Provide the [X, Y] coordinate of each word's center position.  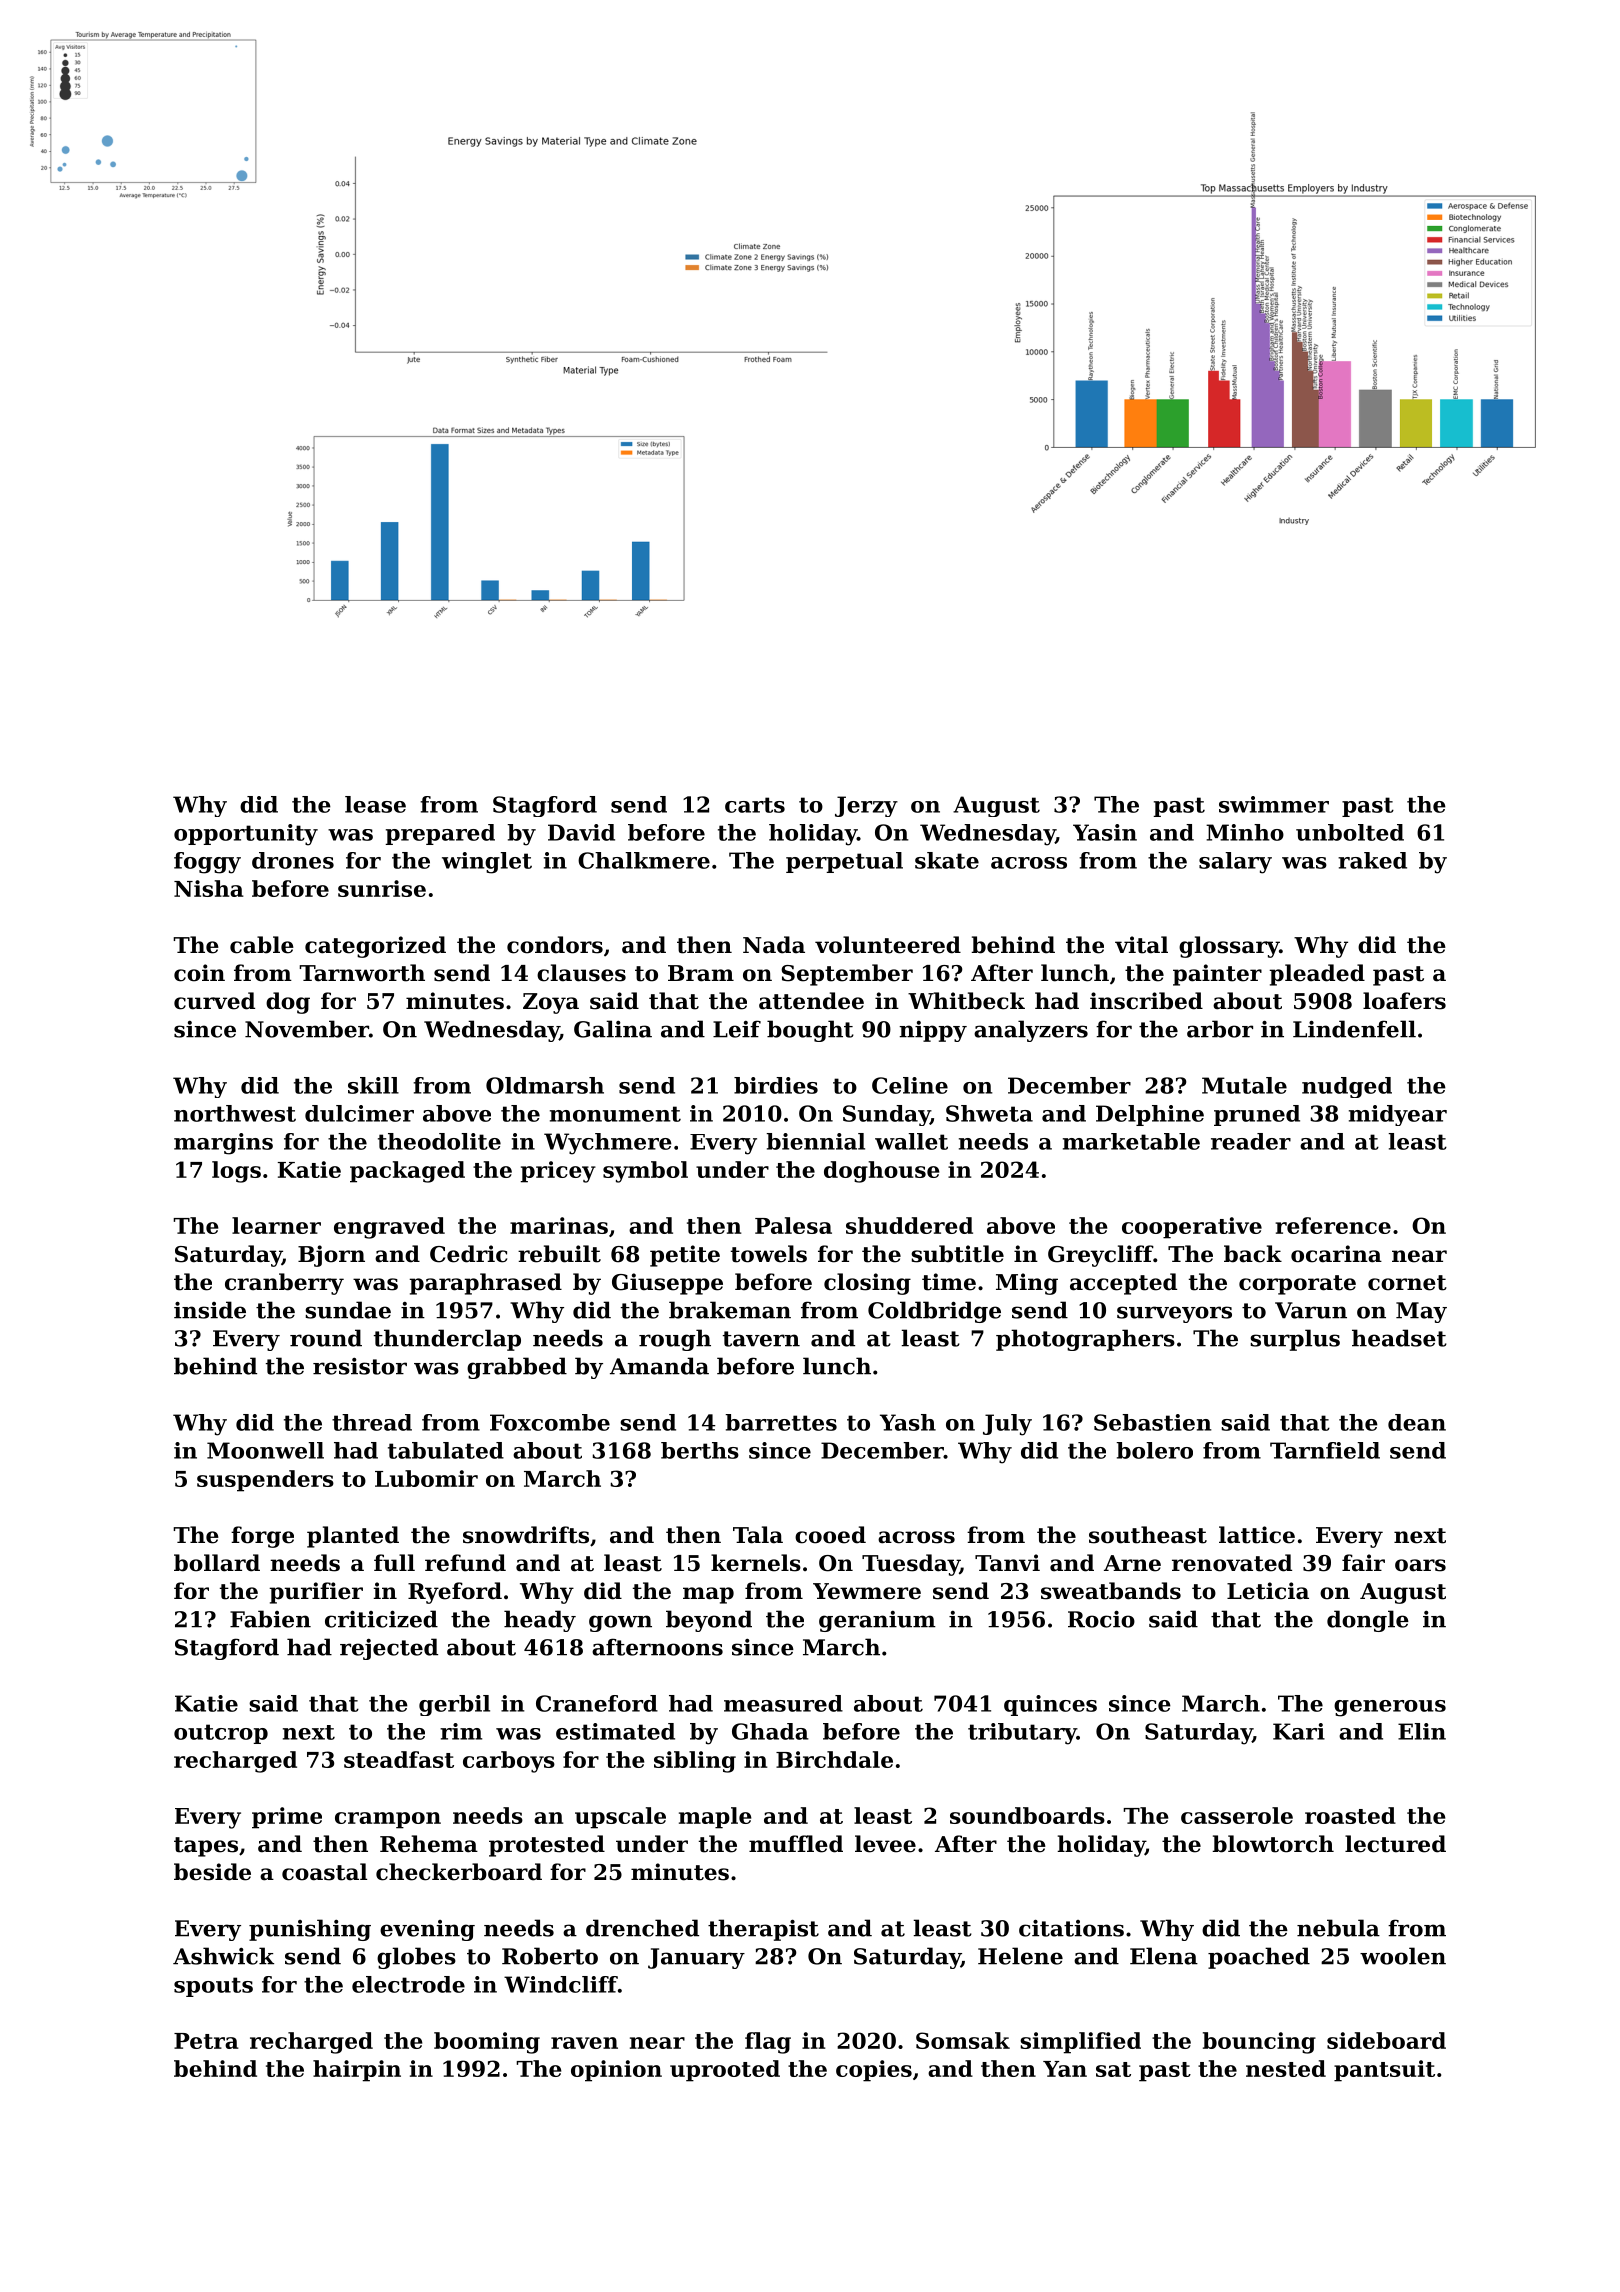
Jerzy [866, 806]
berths [700, 1450]
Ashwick [223, 1956]
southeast [1148, 1535]
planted [353, 1537]
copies [874, 2071]
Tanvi [1007, 1563]
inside [210, 1310]
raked [1372, 860]
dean [1417, 1422]
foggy [207, 863]
